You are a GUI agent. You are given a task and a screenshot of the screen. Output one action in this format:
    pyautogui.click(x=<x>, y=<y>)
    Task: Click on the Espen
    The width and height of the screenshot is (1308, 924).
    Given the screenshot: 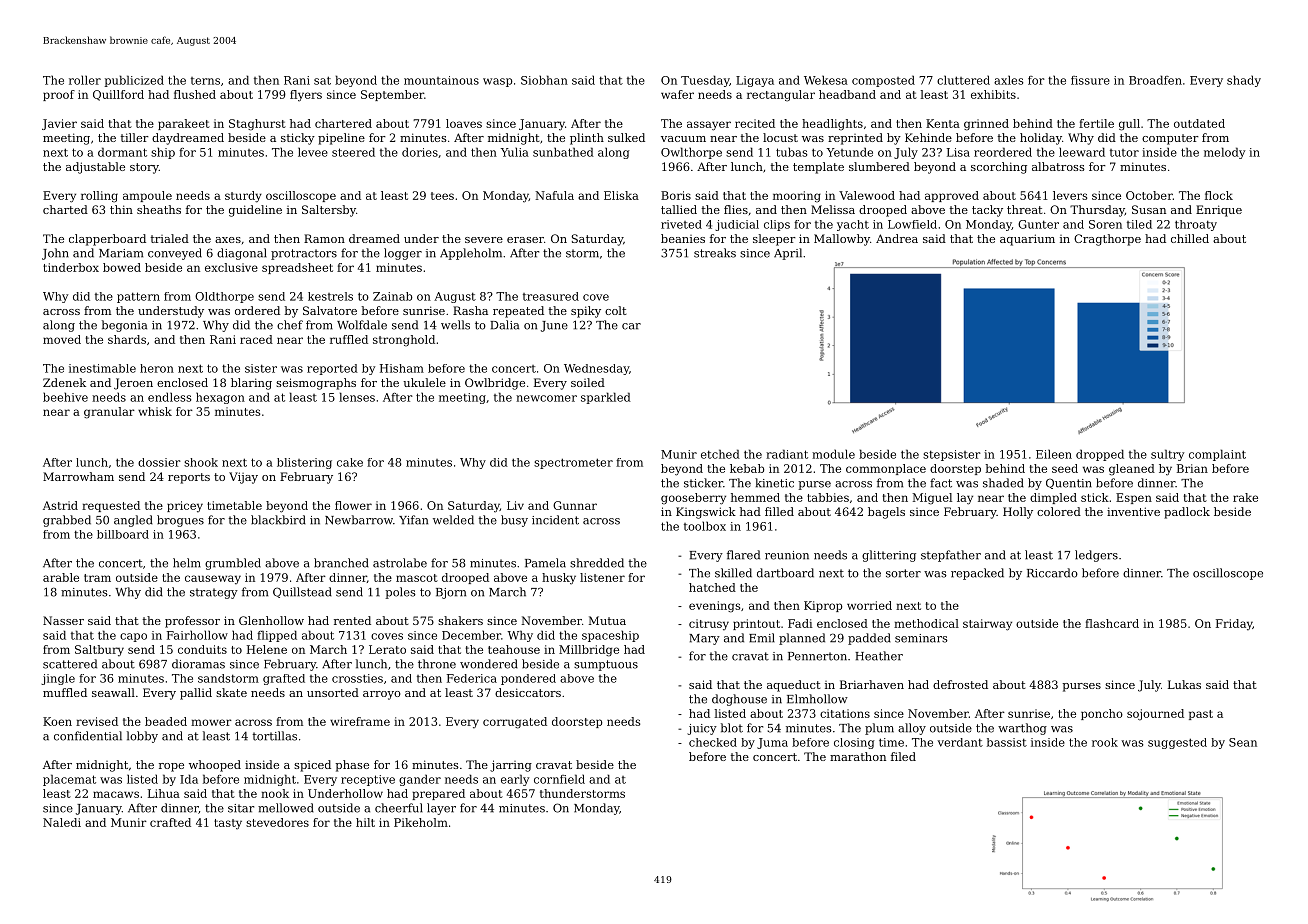 What is the action you would take?
    pyautogui.click(x=1134, y=498)
